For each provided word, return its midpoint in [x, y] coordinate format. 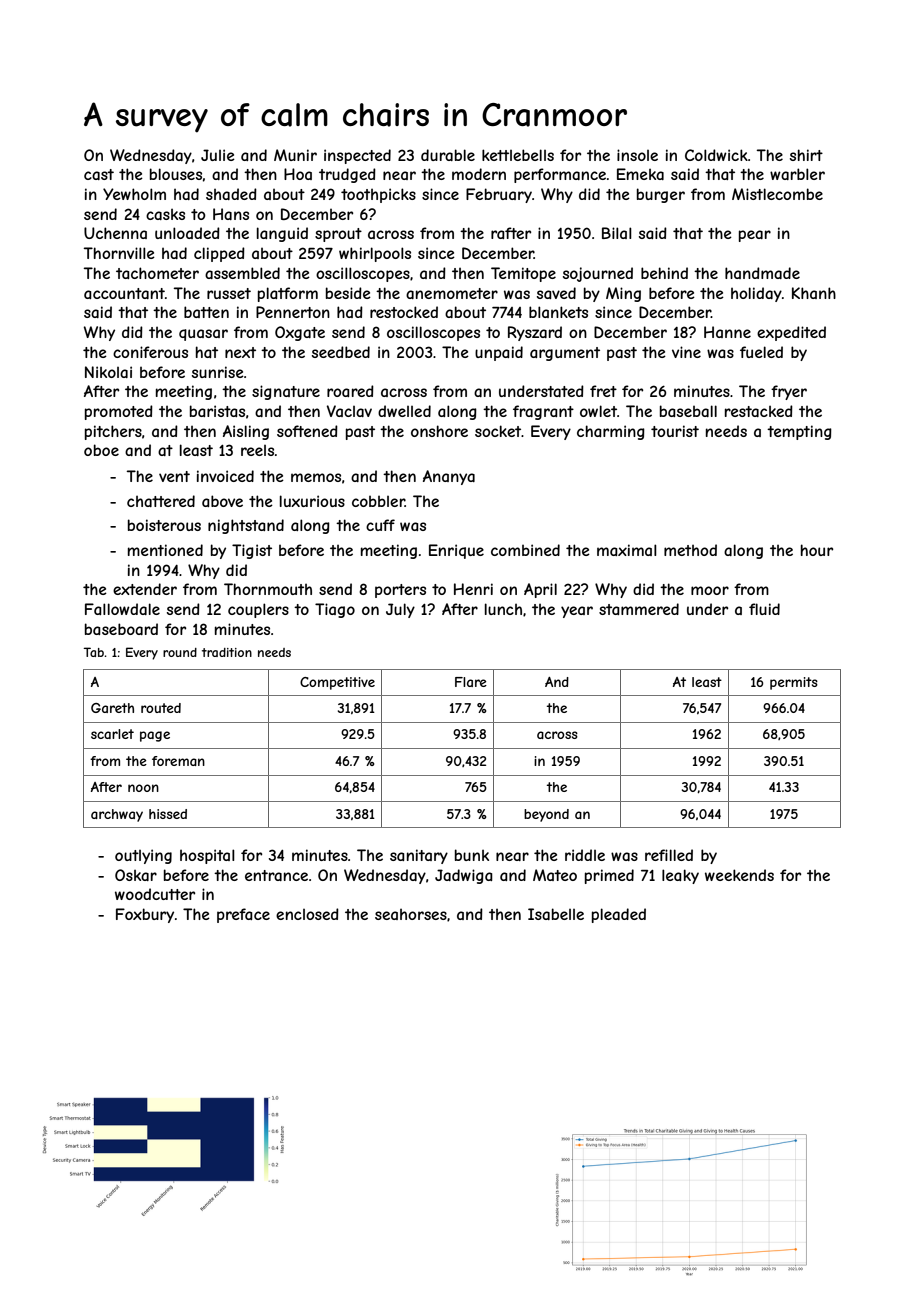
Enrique [456, 551]
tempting [799, 432]
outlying [143, 856]
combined [525, 550]
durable [448, 155]
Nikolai [108, 372]
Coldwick [716, 155]
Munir [295, 155]
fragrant [543, 412]
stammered [639, 609]
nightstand [246, 526]
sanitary [419, 856]
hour [817, 550]
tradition [227, 652]
